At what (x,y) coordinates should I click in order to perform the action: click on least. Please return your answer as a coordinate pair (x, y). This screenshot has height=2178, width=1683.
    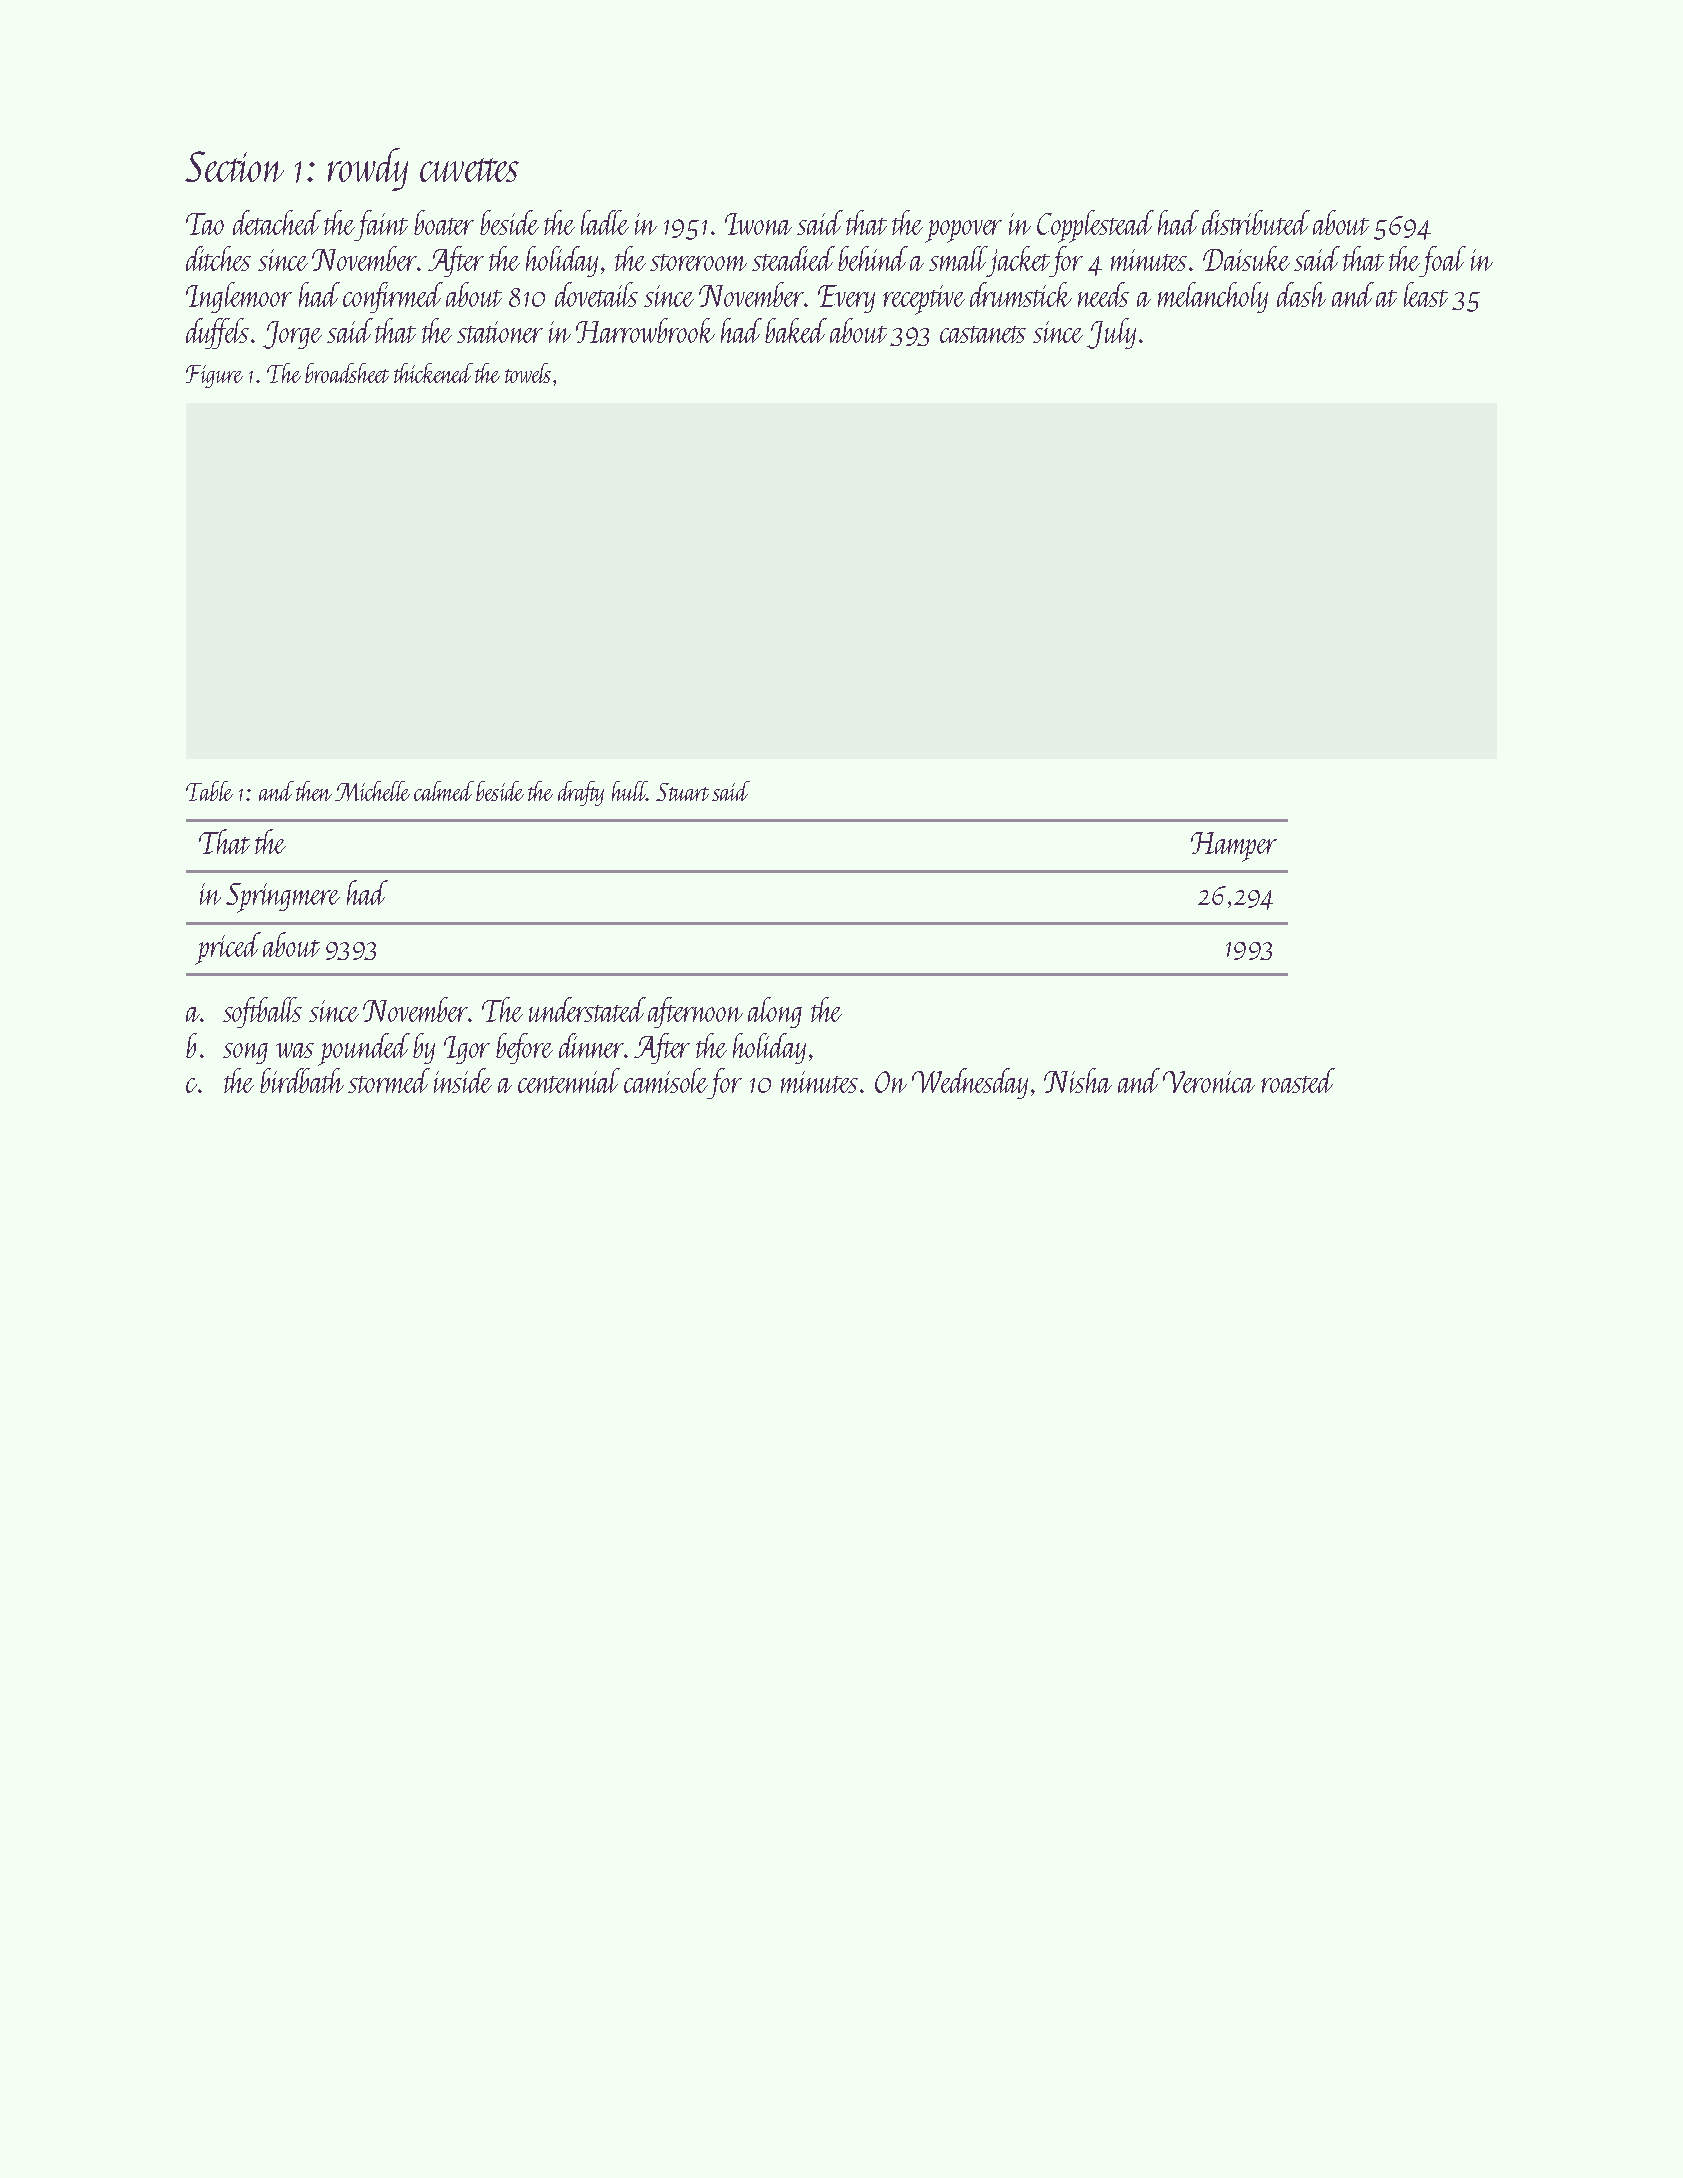
    Looking at the image, I should click on (1426, 294).
